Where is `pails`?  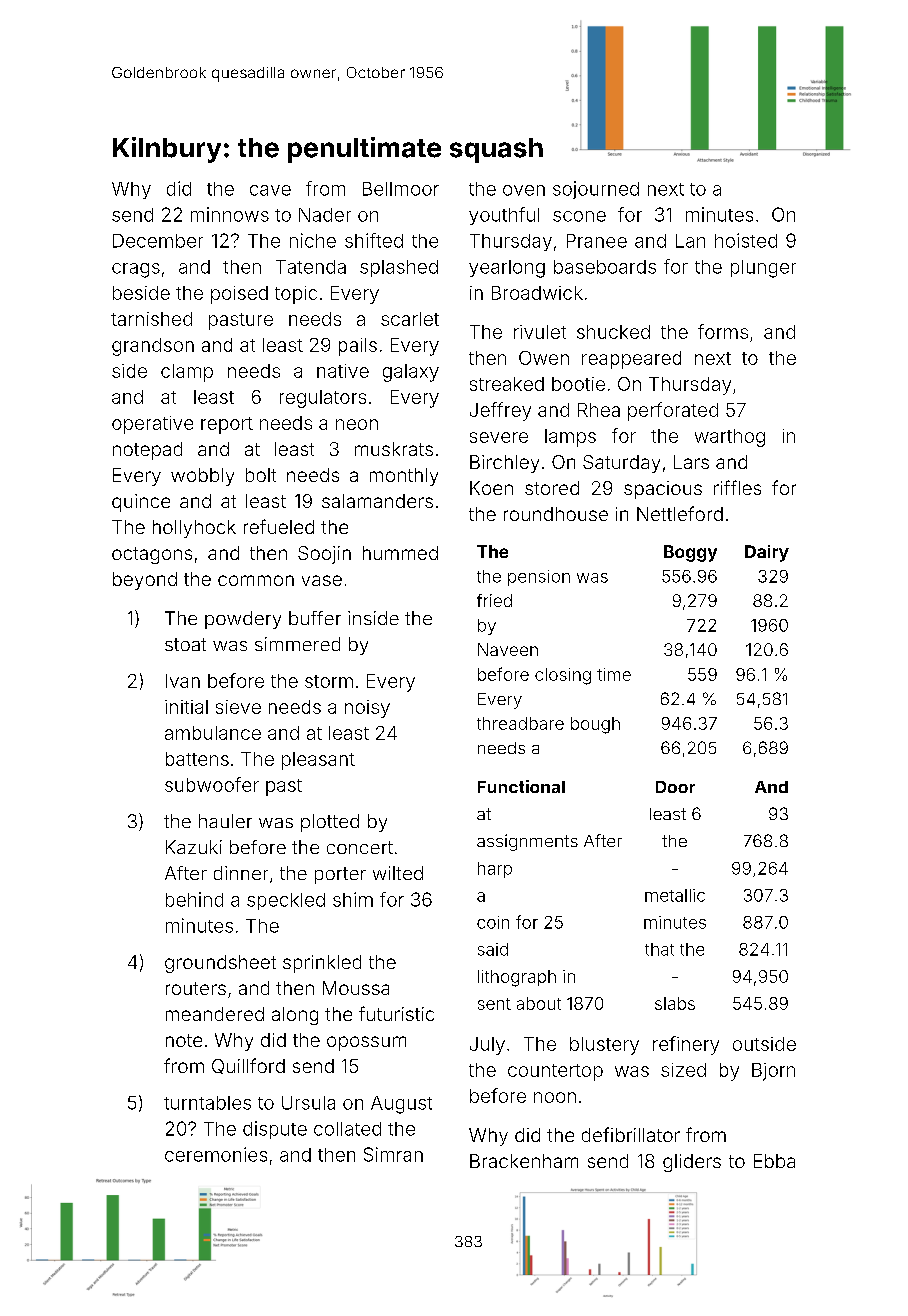 pails is located at coordinates (358, 347).
